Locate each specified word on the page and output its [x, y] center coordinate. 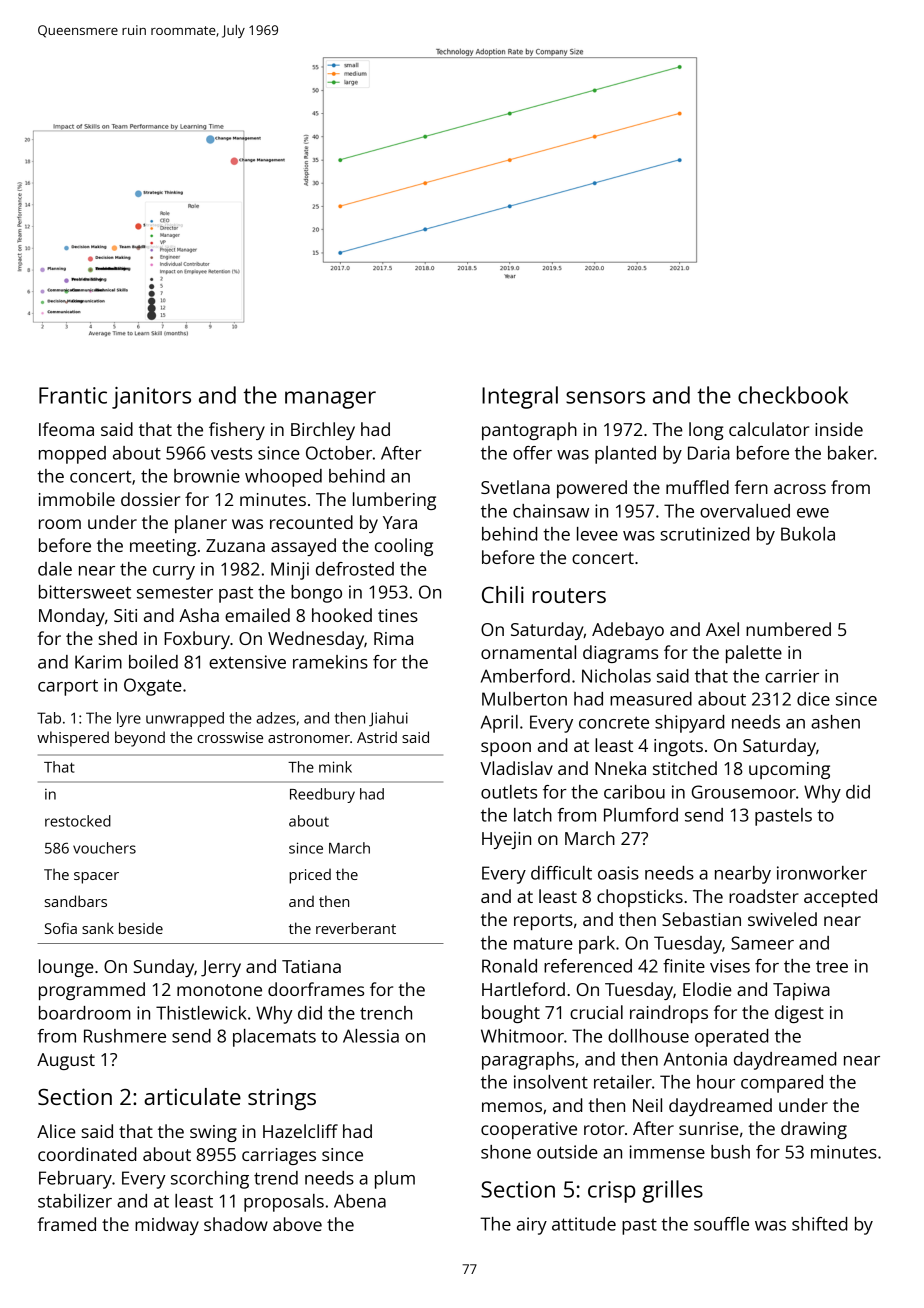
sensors [605, 397]
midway [167, 1226]
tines [398, 615]
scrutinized [704, 534]
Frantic [73, 395]
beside [141, 928]
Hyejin [506, 840]
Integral [520, 397]
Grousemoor [743, 792]
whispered [73, 739]
